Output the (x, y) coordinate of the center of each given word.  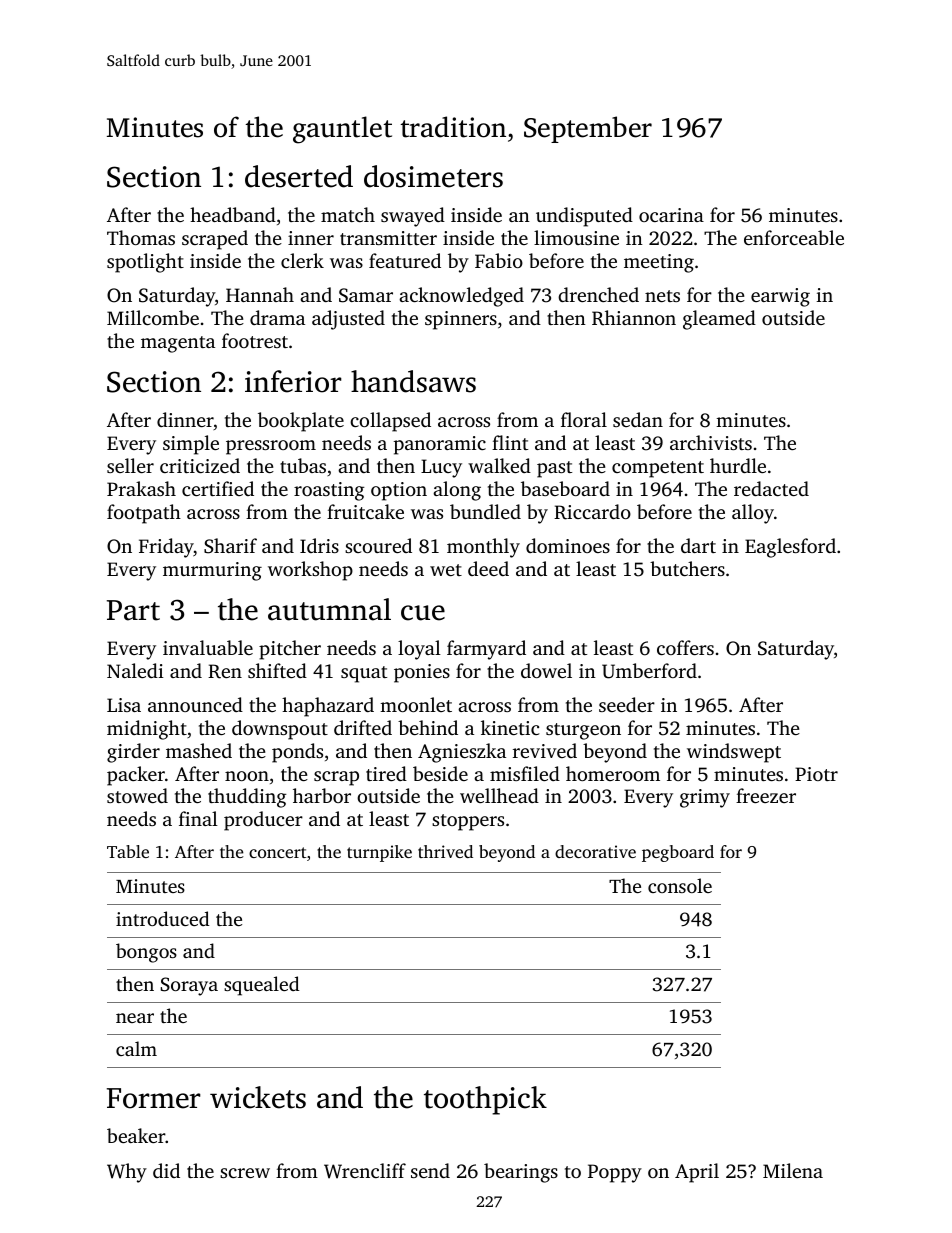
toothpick (485, 1100)
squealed (261, 986)
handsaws (413, 381)
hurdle (738, 465)
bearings (521, 1173)
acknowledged (461, 297)
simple (191, 445)
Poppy (615, 1173)
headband (233, 214)
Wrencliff (365, 1171)
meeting (659, 263)
